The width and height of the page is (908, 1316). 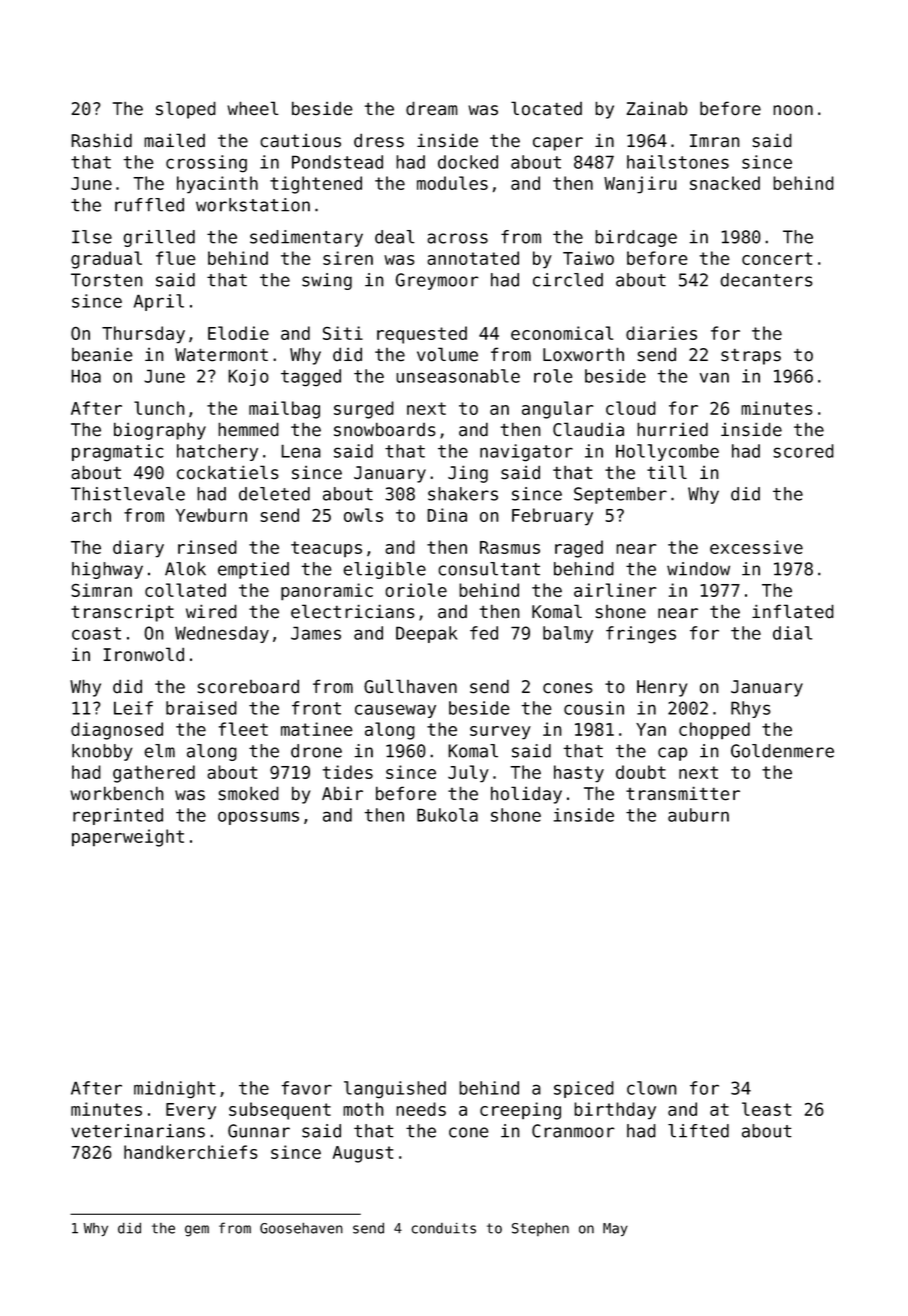 I want to click on Rashid, so click(x=101, y=140).
